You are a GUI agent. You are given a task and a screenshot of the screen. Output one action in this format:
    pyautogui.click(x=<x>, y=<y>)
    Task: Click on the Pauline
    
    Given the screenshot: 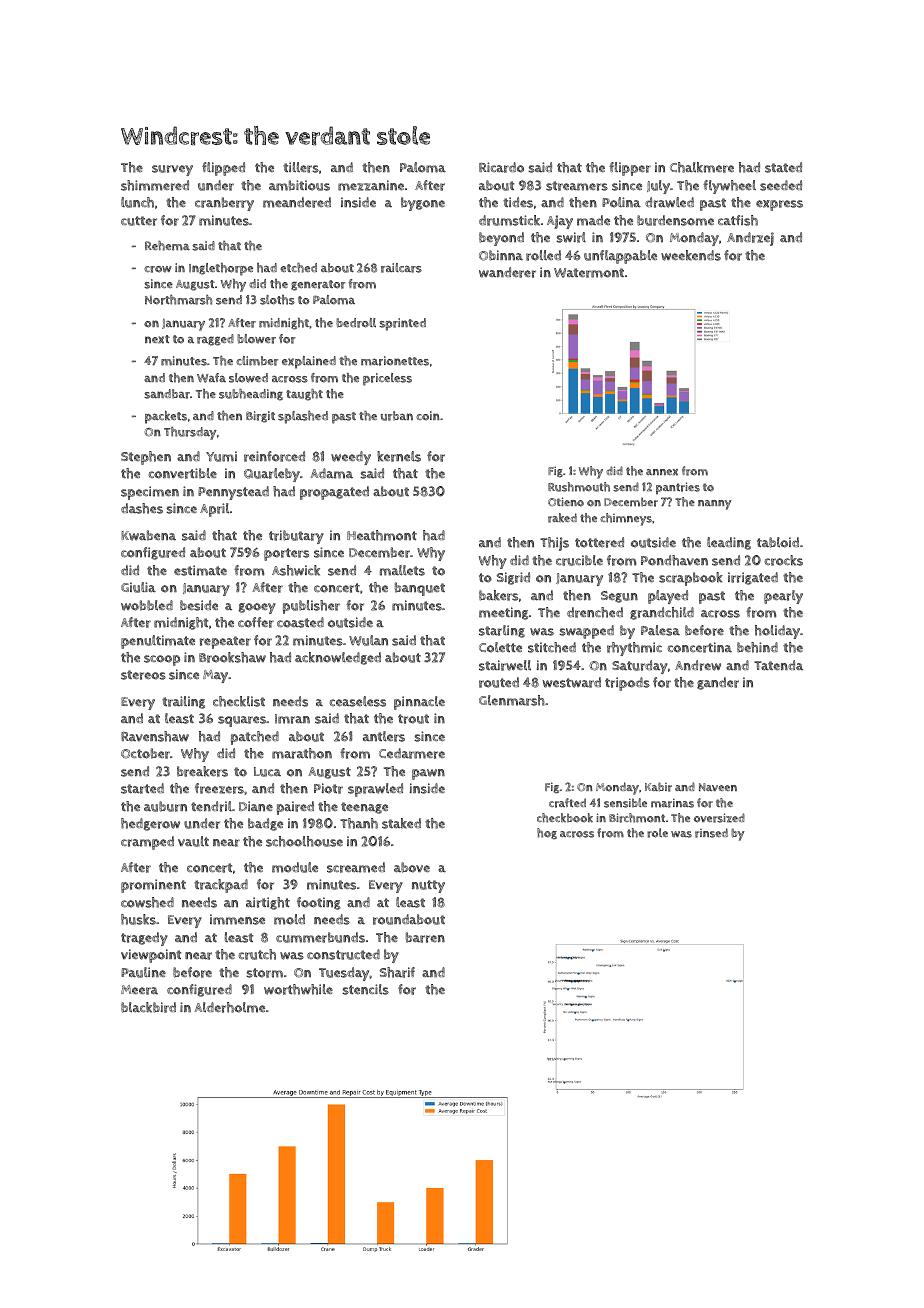 What is the action you would take?
    pyautogui.click(x=143, y=972)
